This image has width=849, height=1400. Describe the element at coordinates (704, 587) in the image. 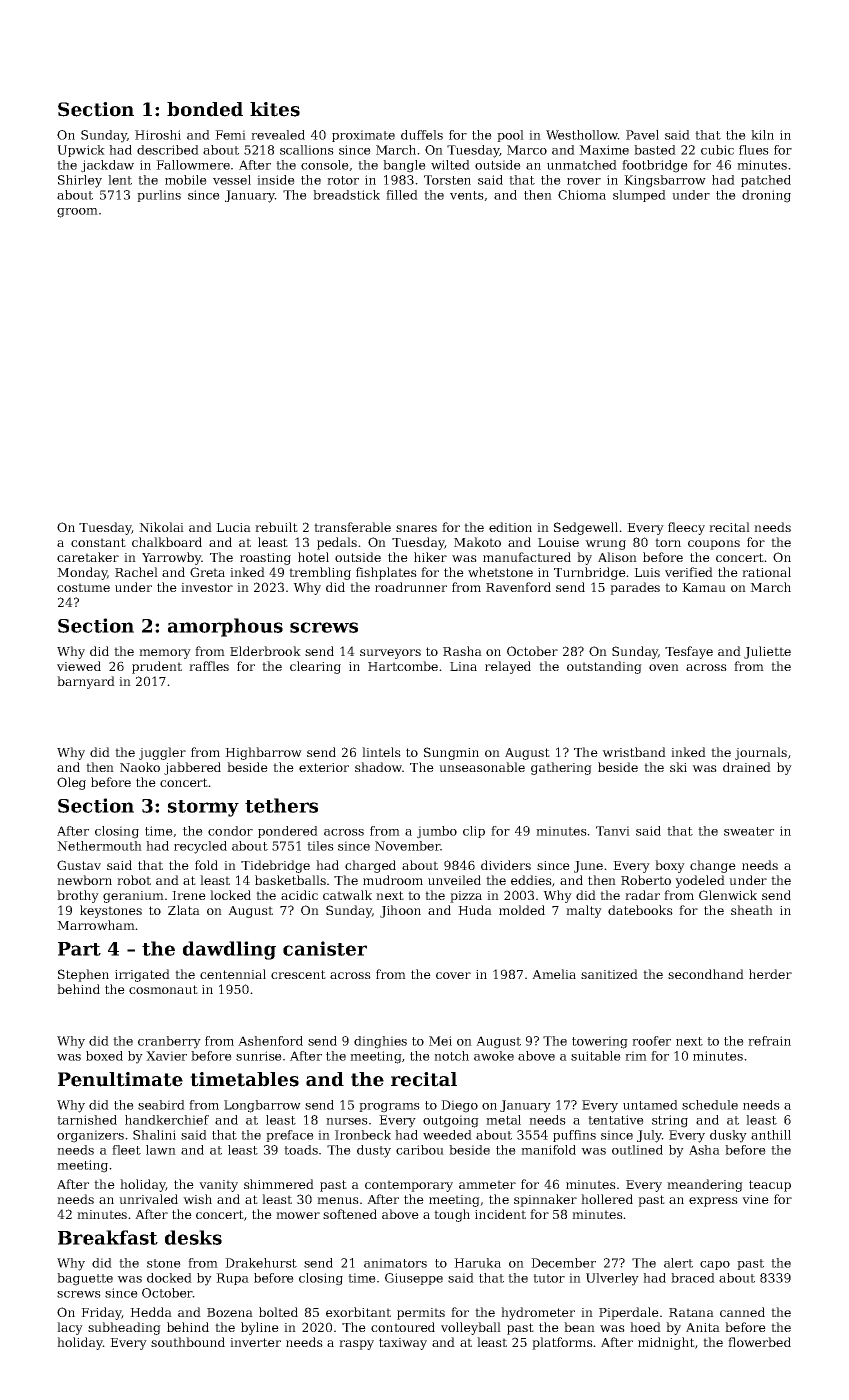

I see `Kamau` at that location.
